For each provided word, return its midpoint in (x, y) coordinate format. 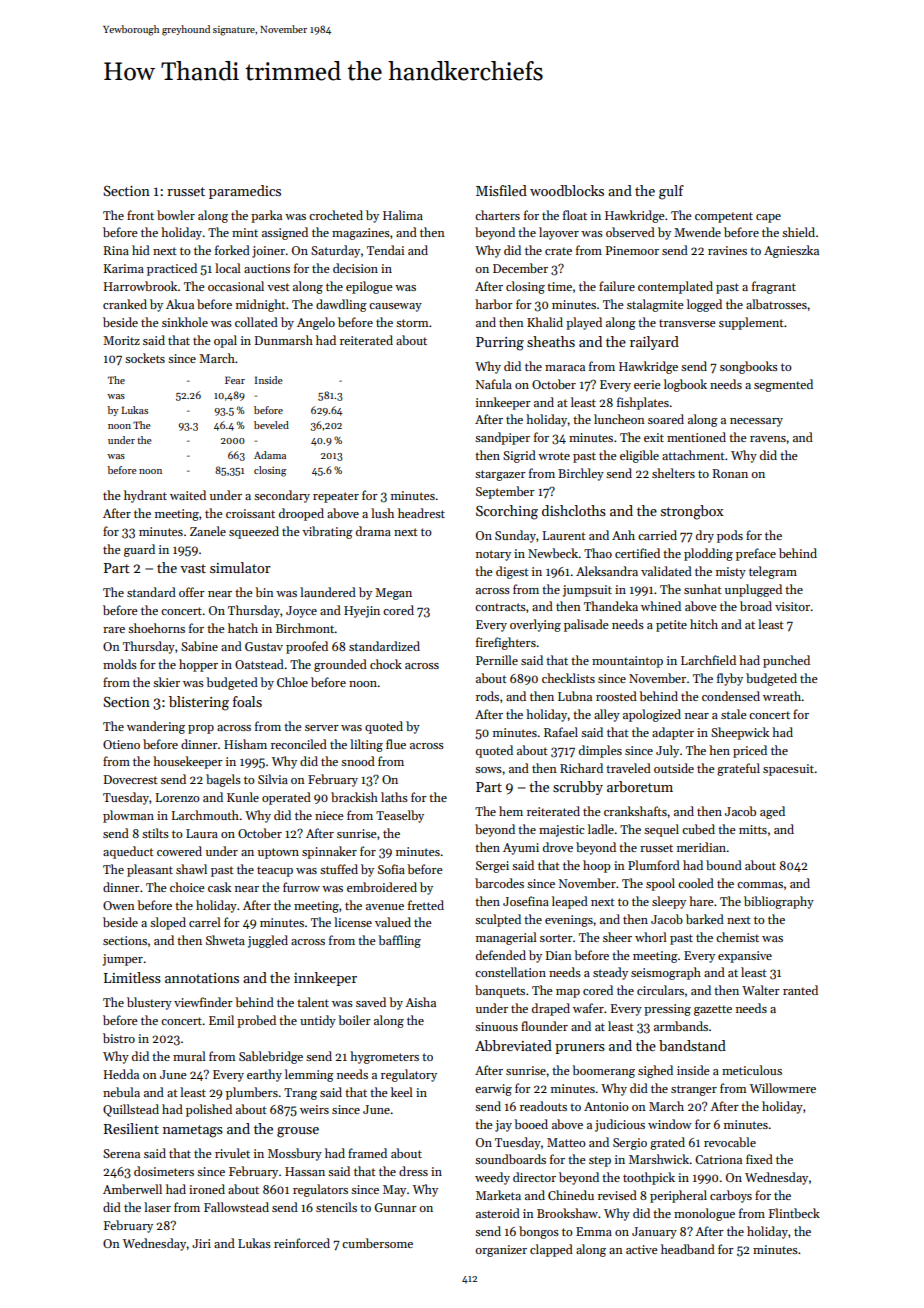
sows (488, 770)
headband (688, 1249)
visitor (792, 606)
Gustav (264, 646)
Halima (403, 215)
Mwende (697, 232)
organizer (501, 1251)
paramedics (245, 192)
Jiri (201, 1243)
